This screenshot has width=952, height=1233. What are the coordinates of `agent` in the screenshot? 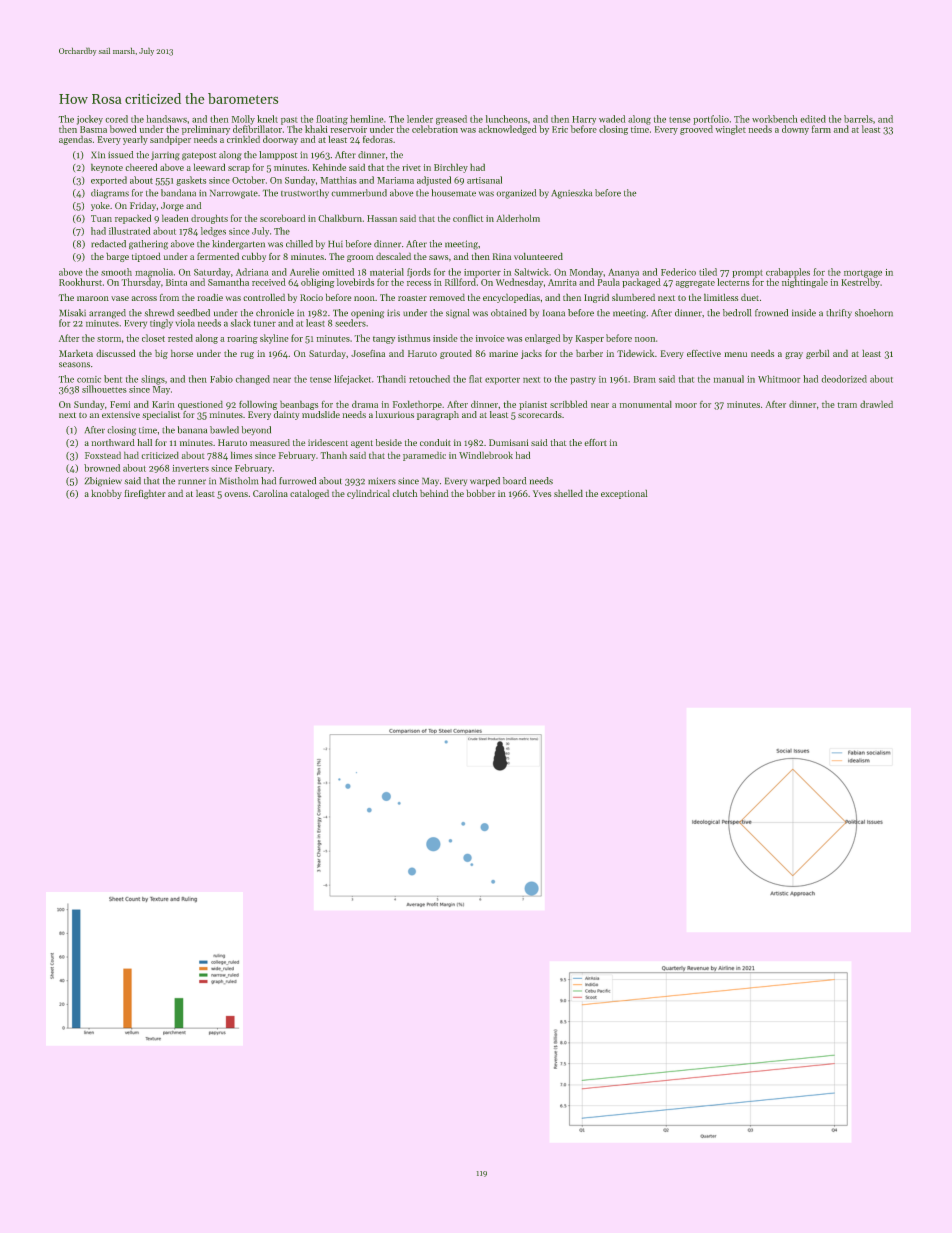 It's located at (362, 444).
